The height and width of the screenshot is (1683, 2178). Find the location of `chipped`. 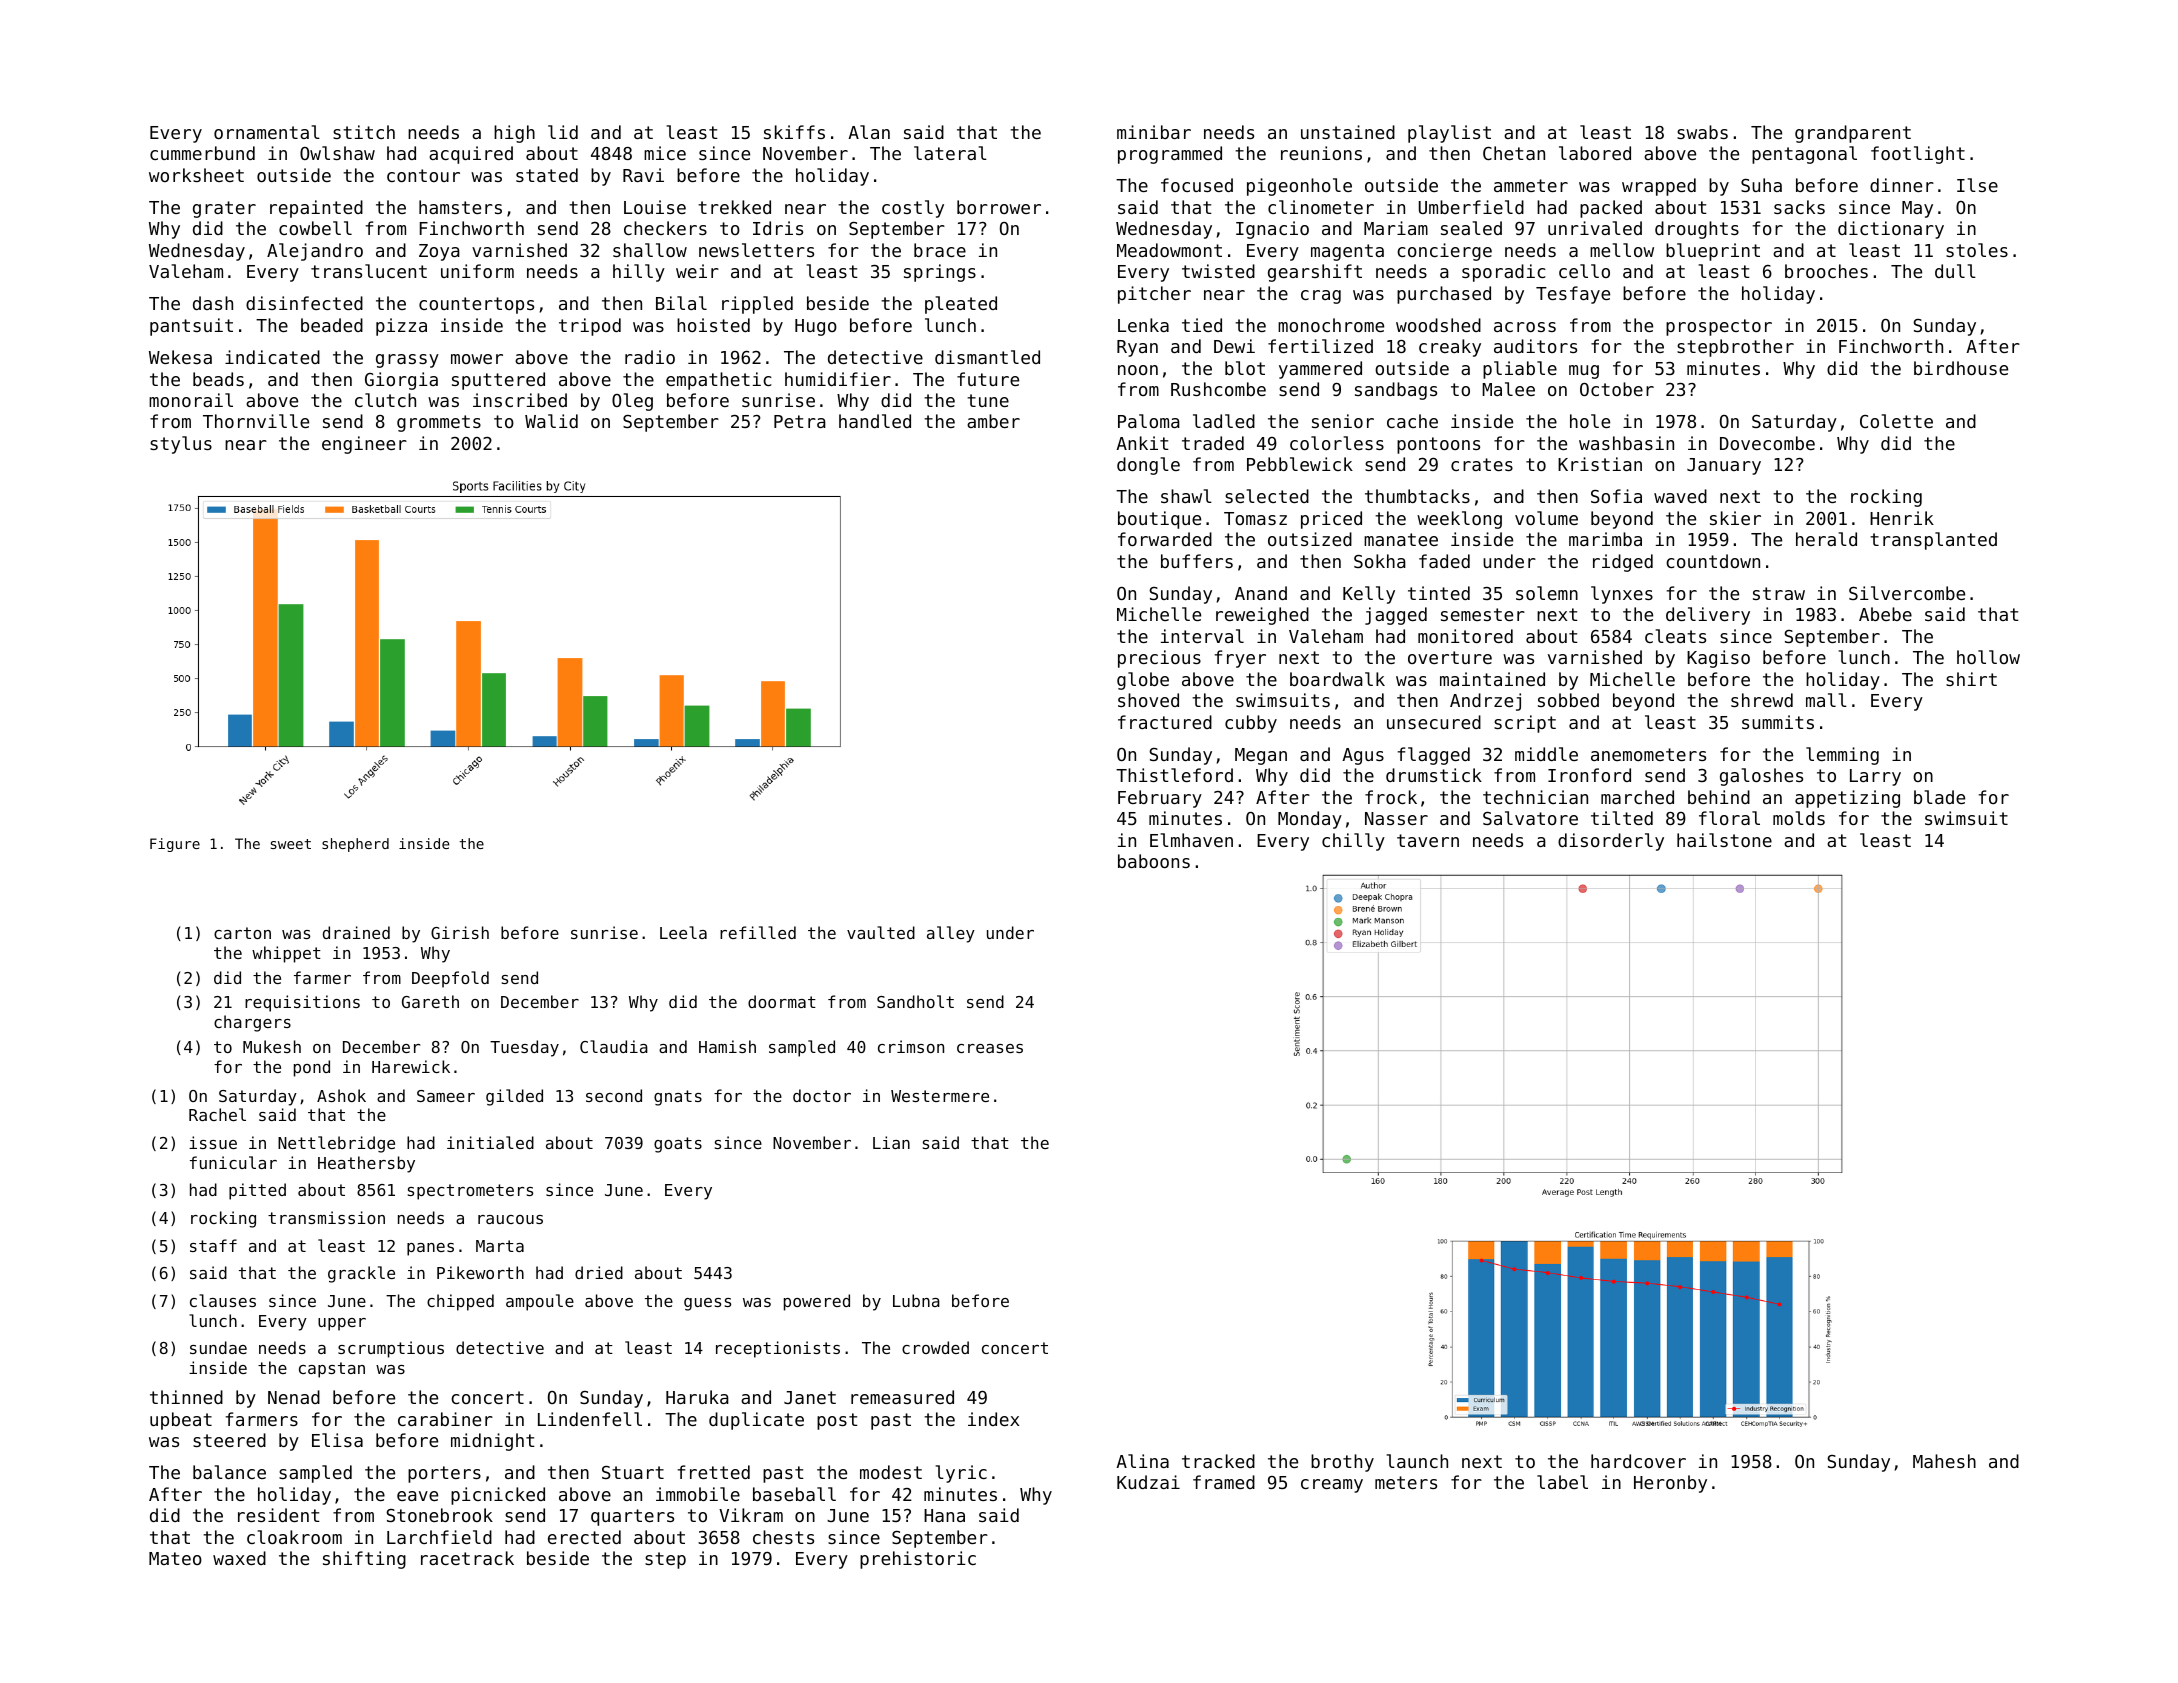

chipped is located at coordinates (460, 1302).
